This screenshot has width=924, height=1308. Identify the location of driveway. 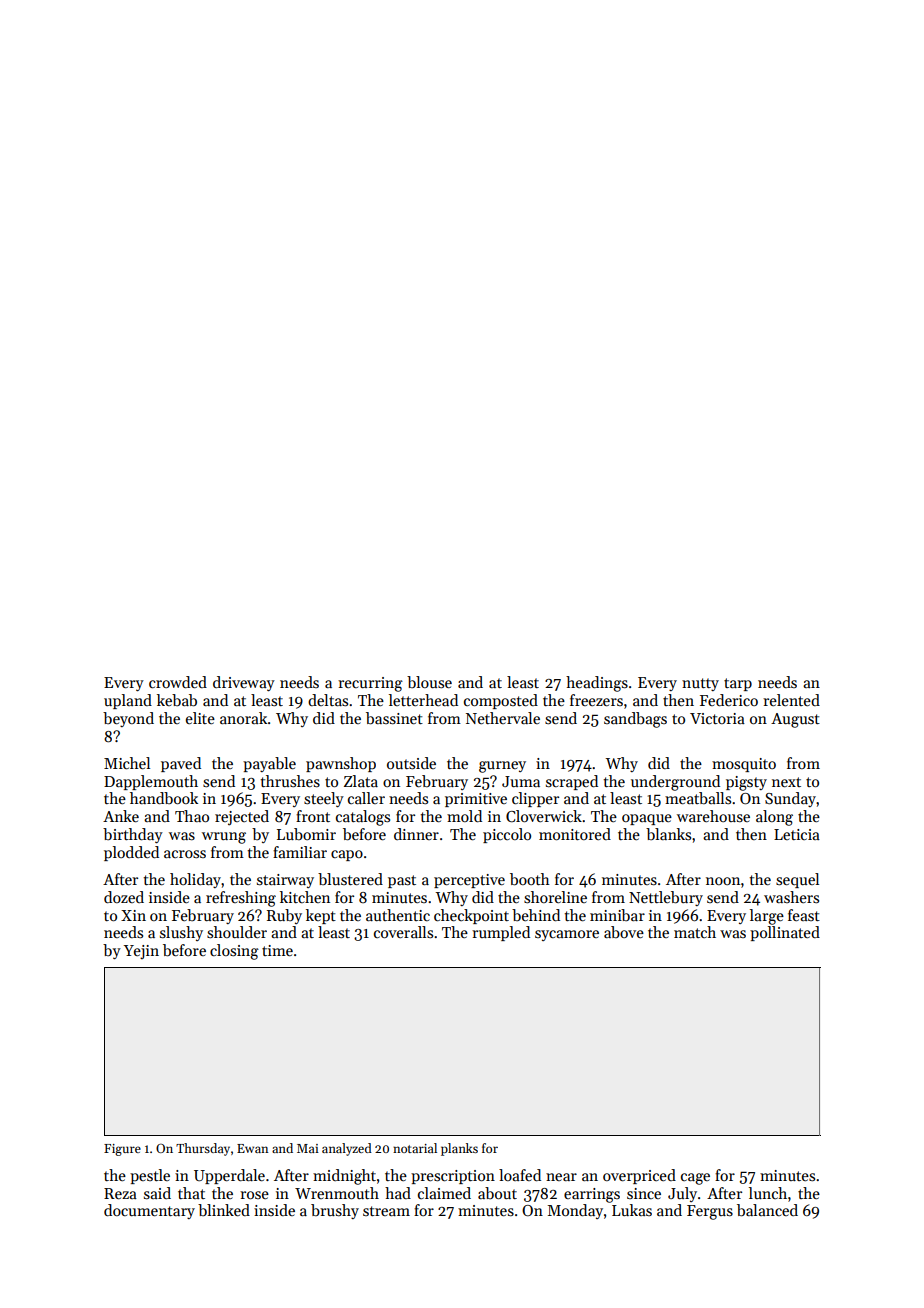
(244, 683).
